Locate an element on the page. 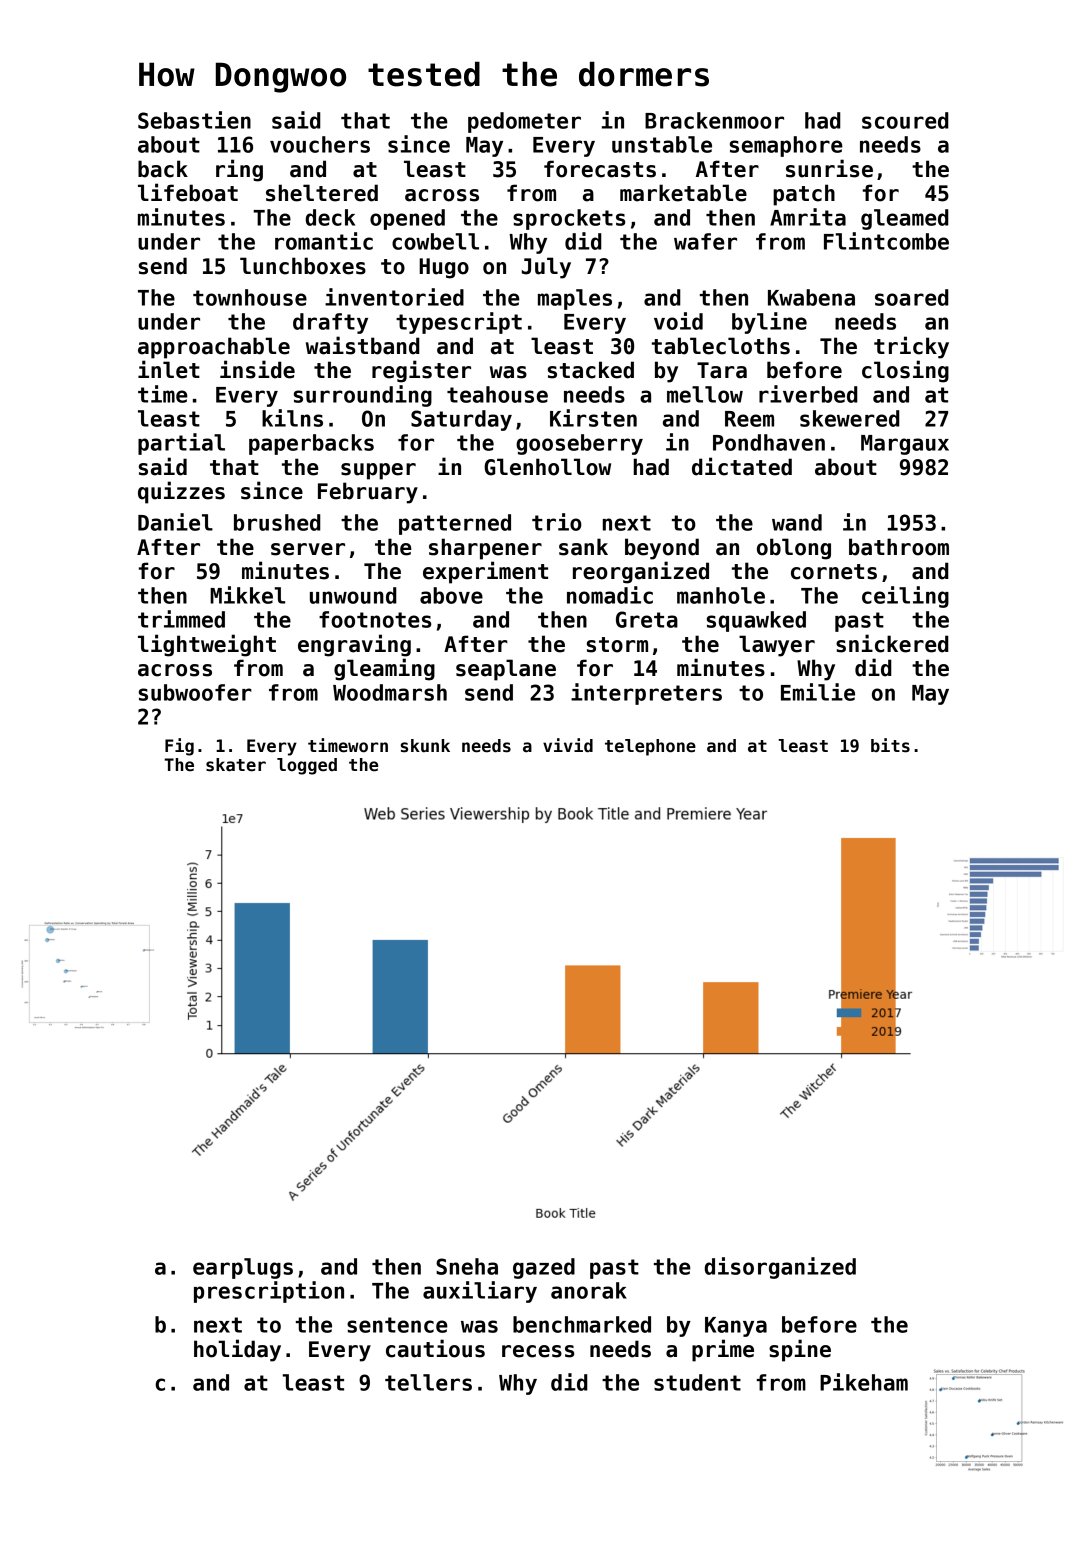 This document has width=1087, height=1545. bits is located at coordinates (890, 745).
